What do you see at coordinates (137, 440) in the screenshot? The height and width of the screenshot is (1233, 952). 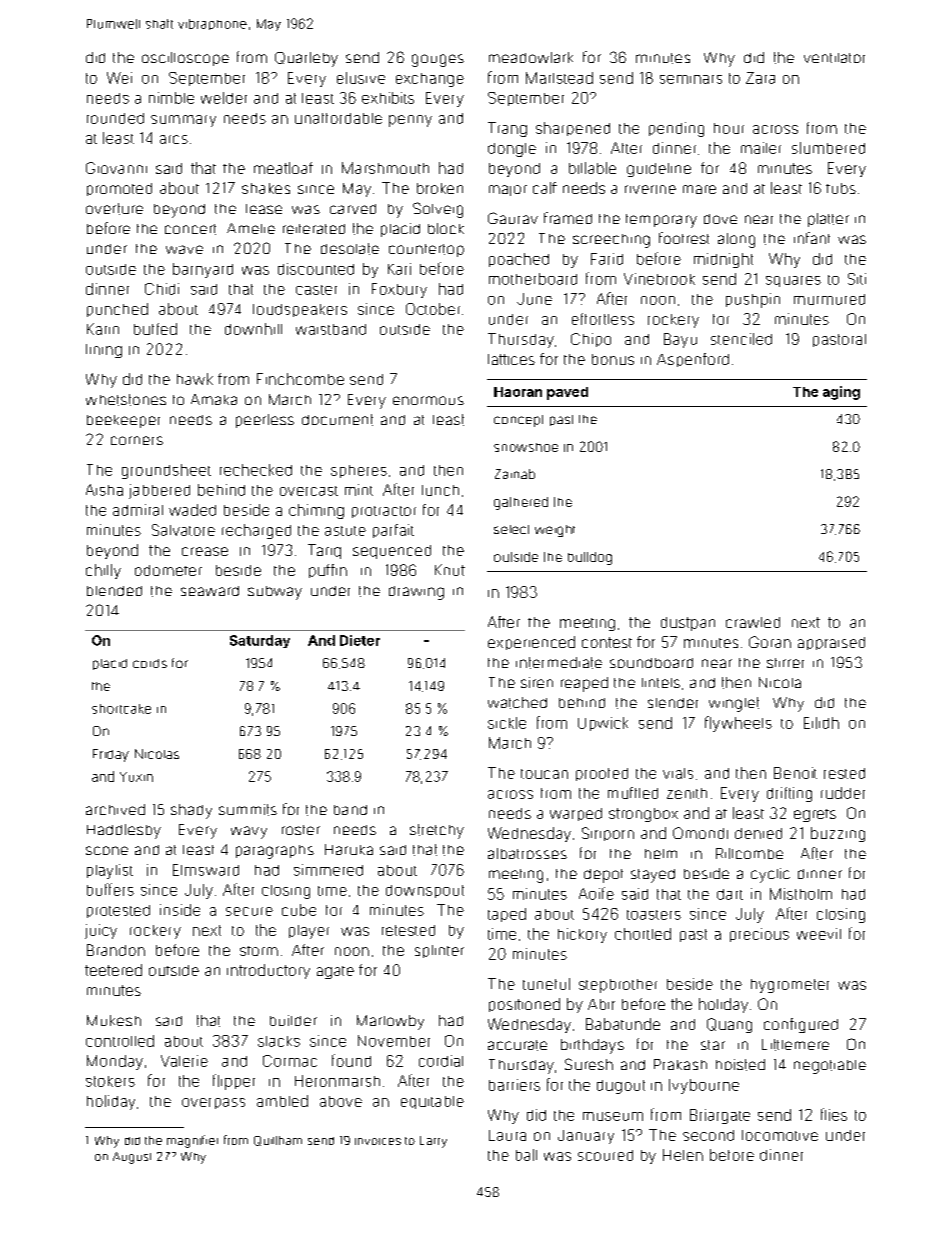 I see `corners` at bounding box center [137, 440].
